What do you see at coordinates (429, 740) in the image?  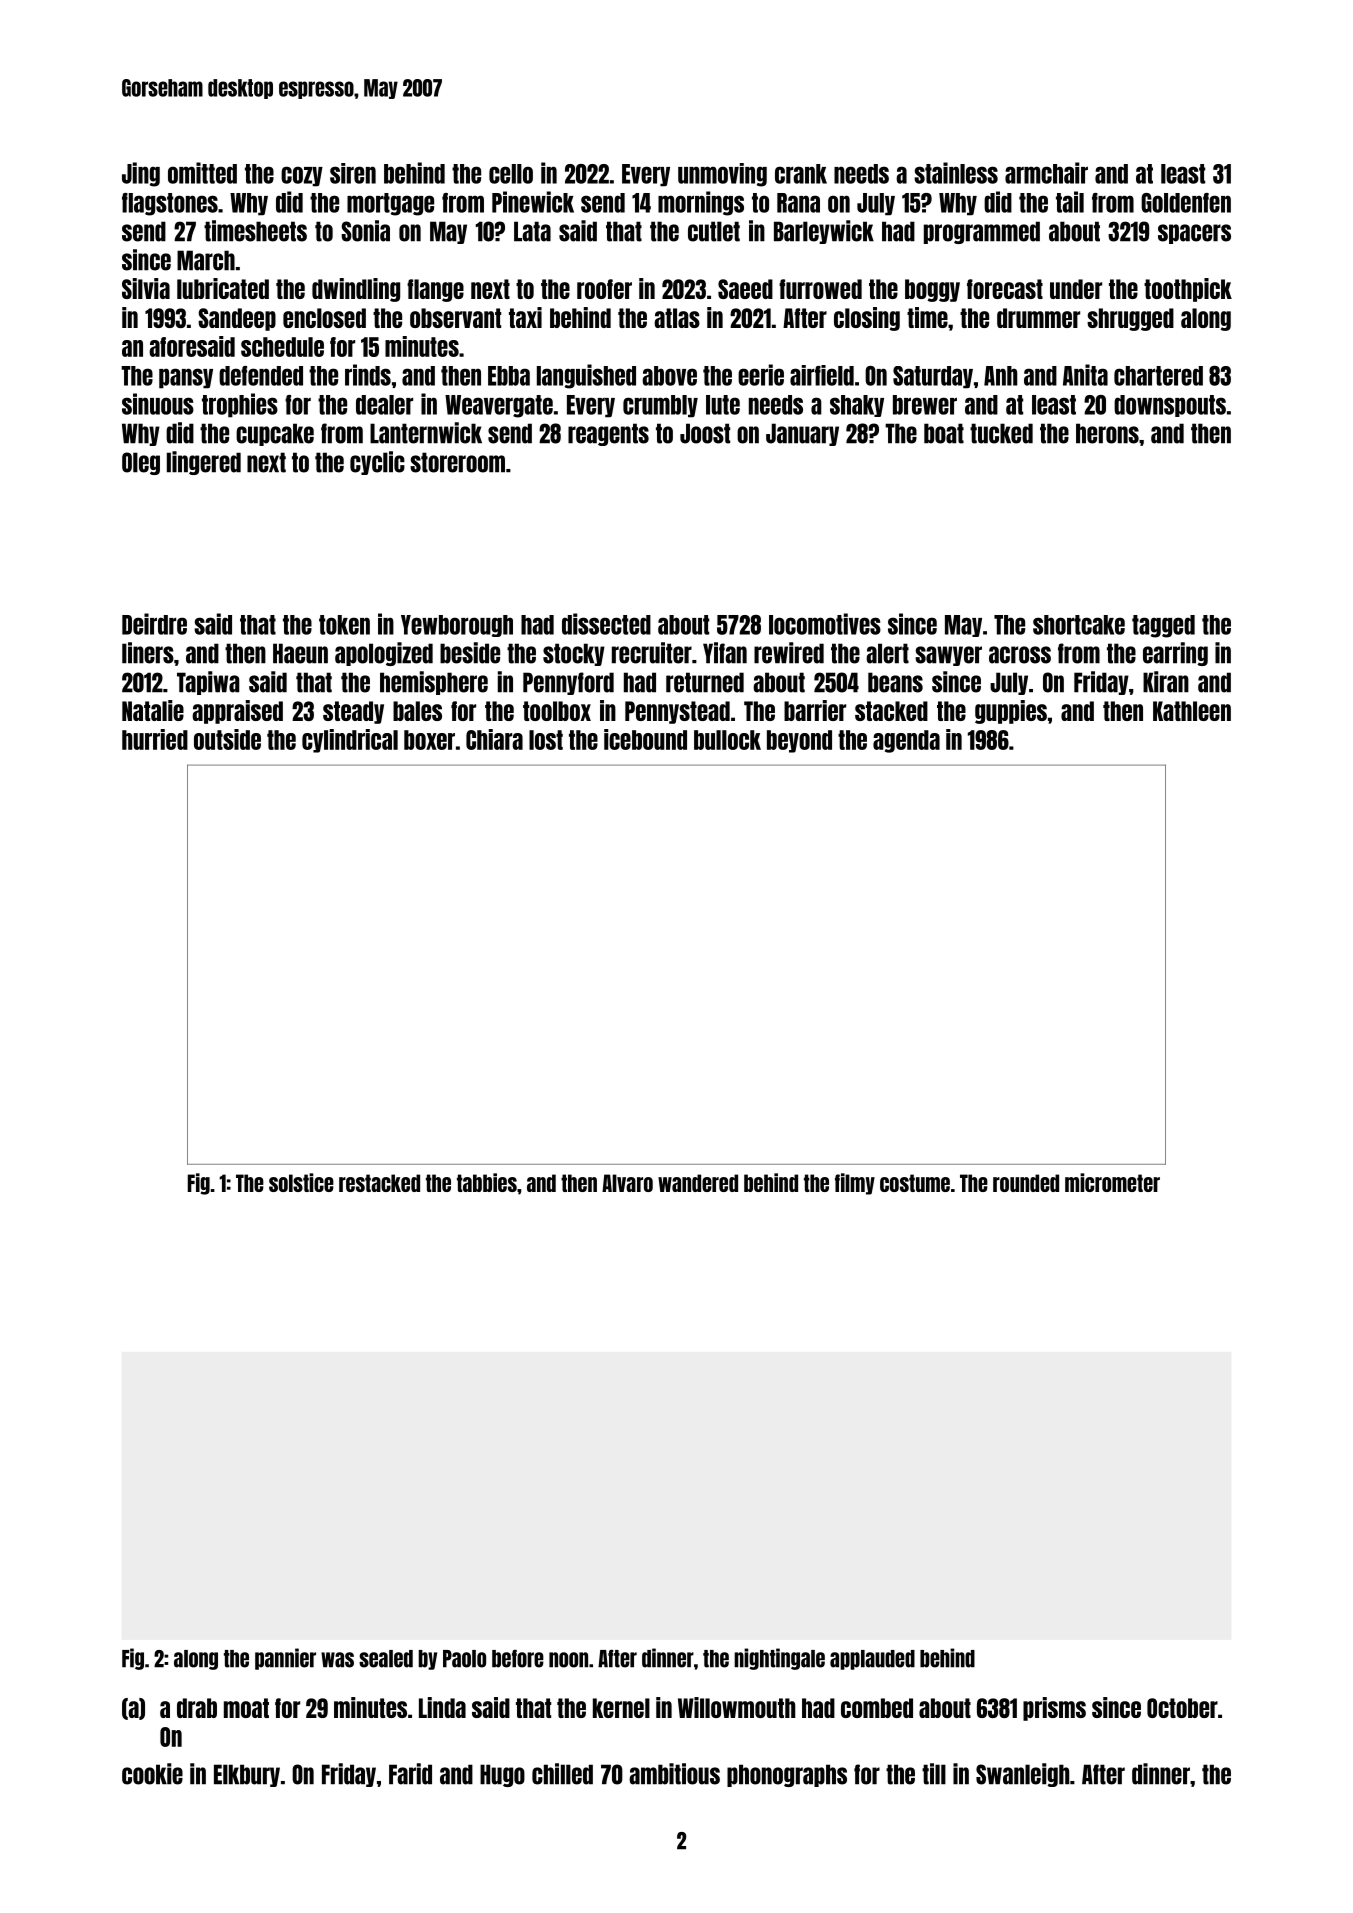 I see `boxer` at bounding box center [429, 740].
